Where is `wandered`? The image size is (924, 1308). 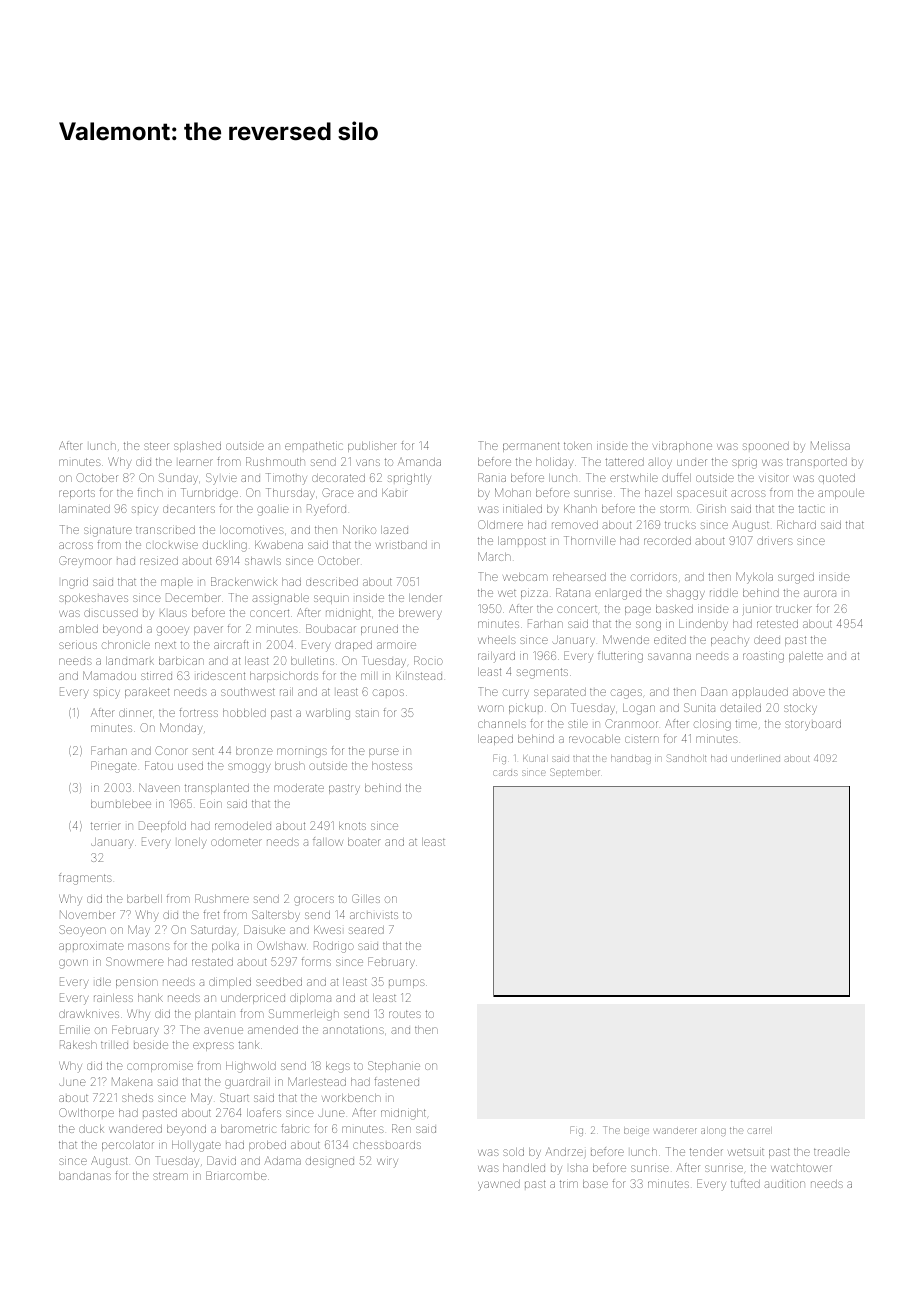
wandered is located at coordinates (135, 1129).
